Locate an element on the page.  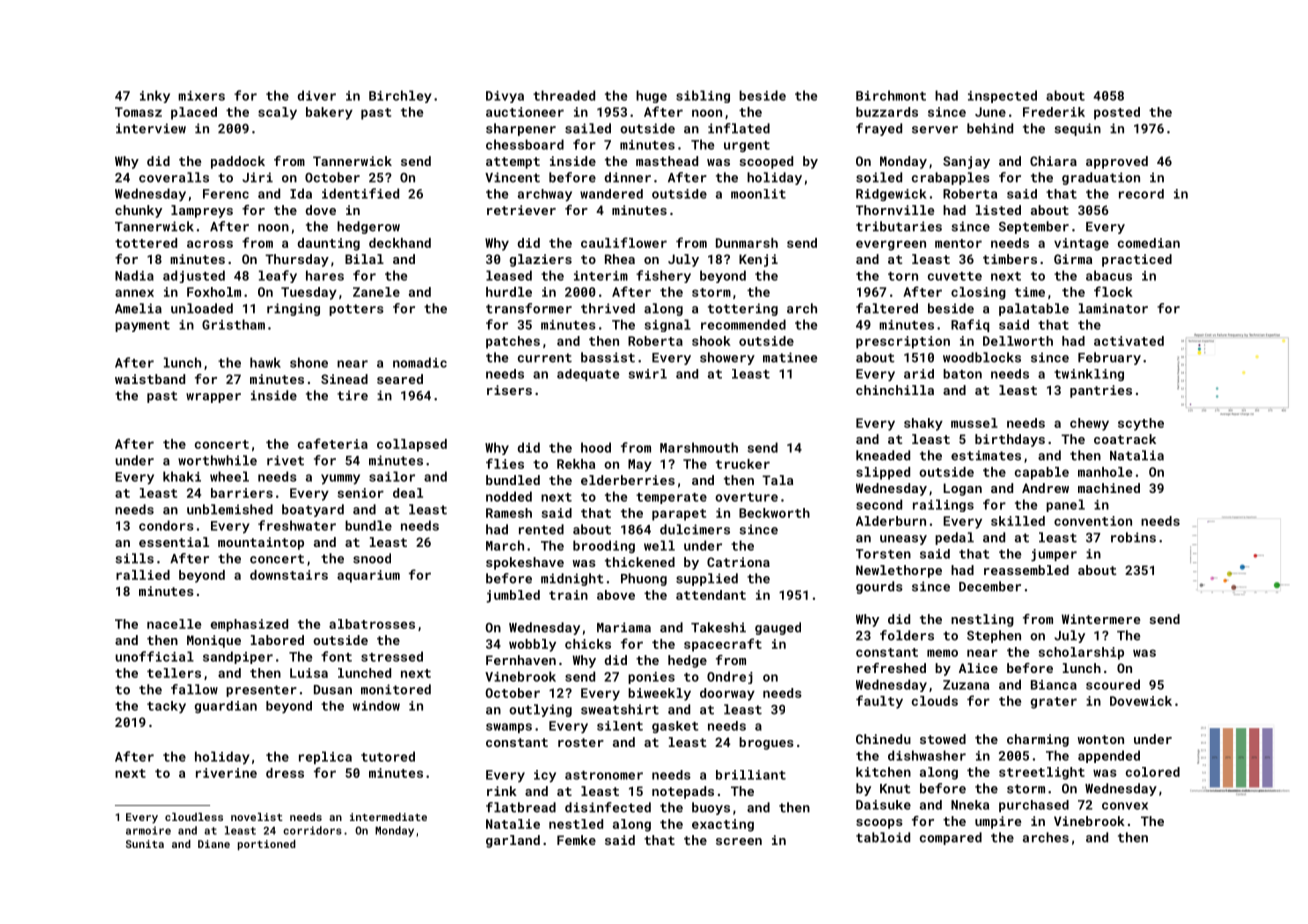
diver is located at coordinates (317, 95).
